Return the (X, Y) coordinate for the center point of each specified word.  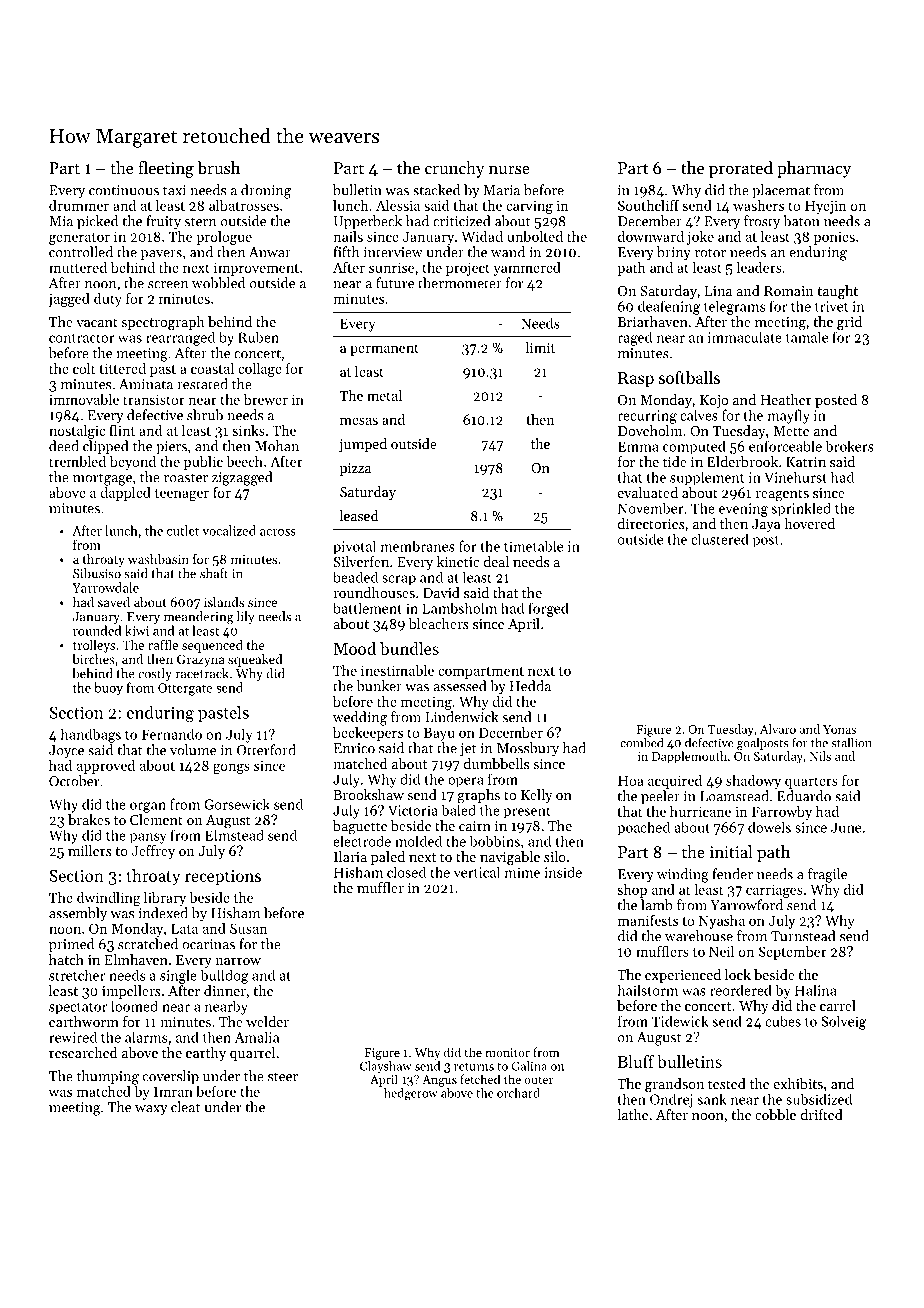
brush (218, 167)
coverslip (171, 1077)
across (278, 532)
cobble (775, 1114)
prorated (741, 169)
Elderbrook (742, 461)
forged (548, 609)
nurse (509, 169)
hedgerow (411, 1094)
